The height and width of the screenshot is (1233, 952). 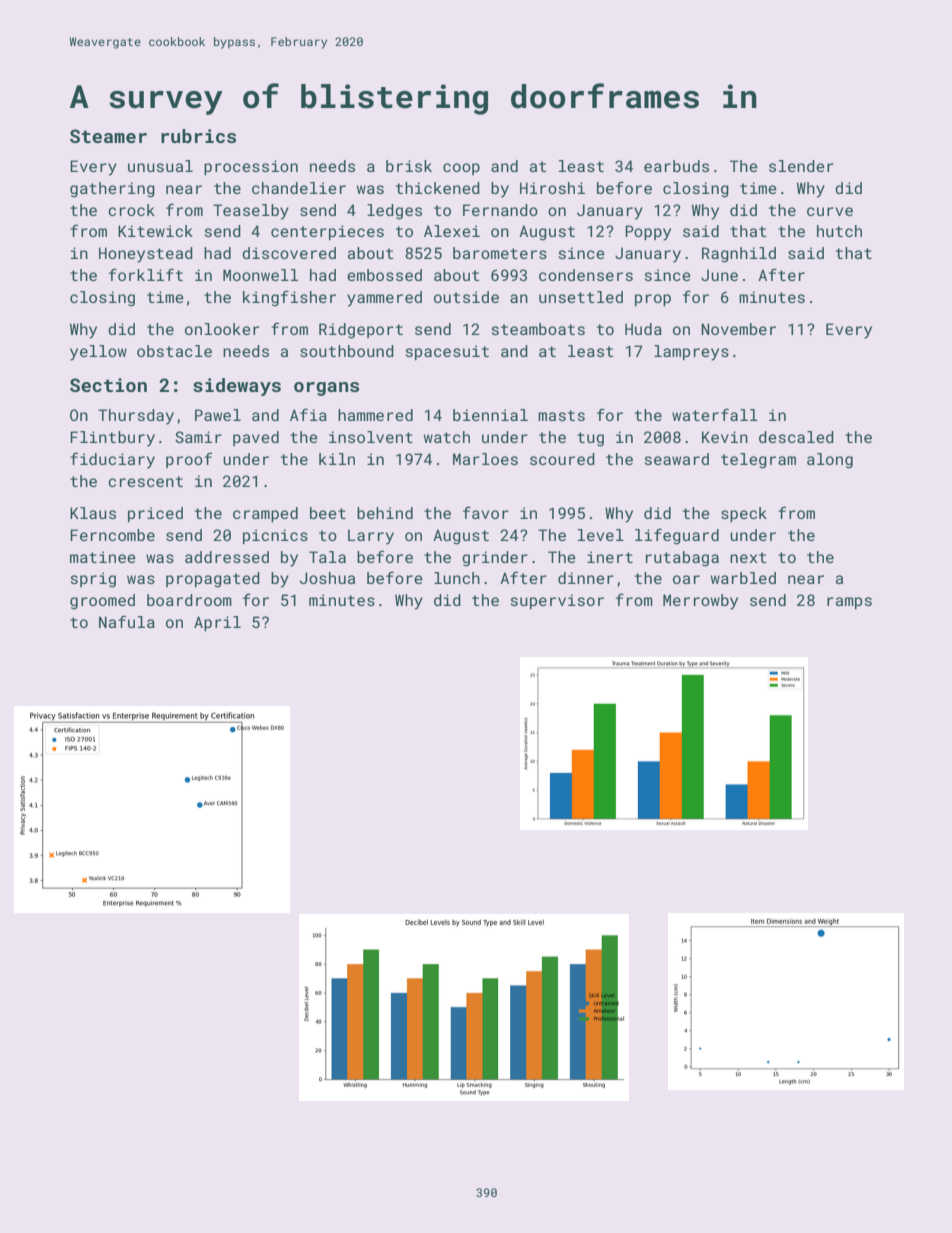 What do you see at coordinates (189, 600) in the screenshot?
I see `boardroom` at bounding box center [189, 600].
